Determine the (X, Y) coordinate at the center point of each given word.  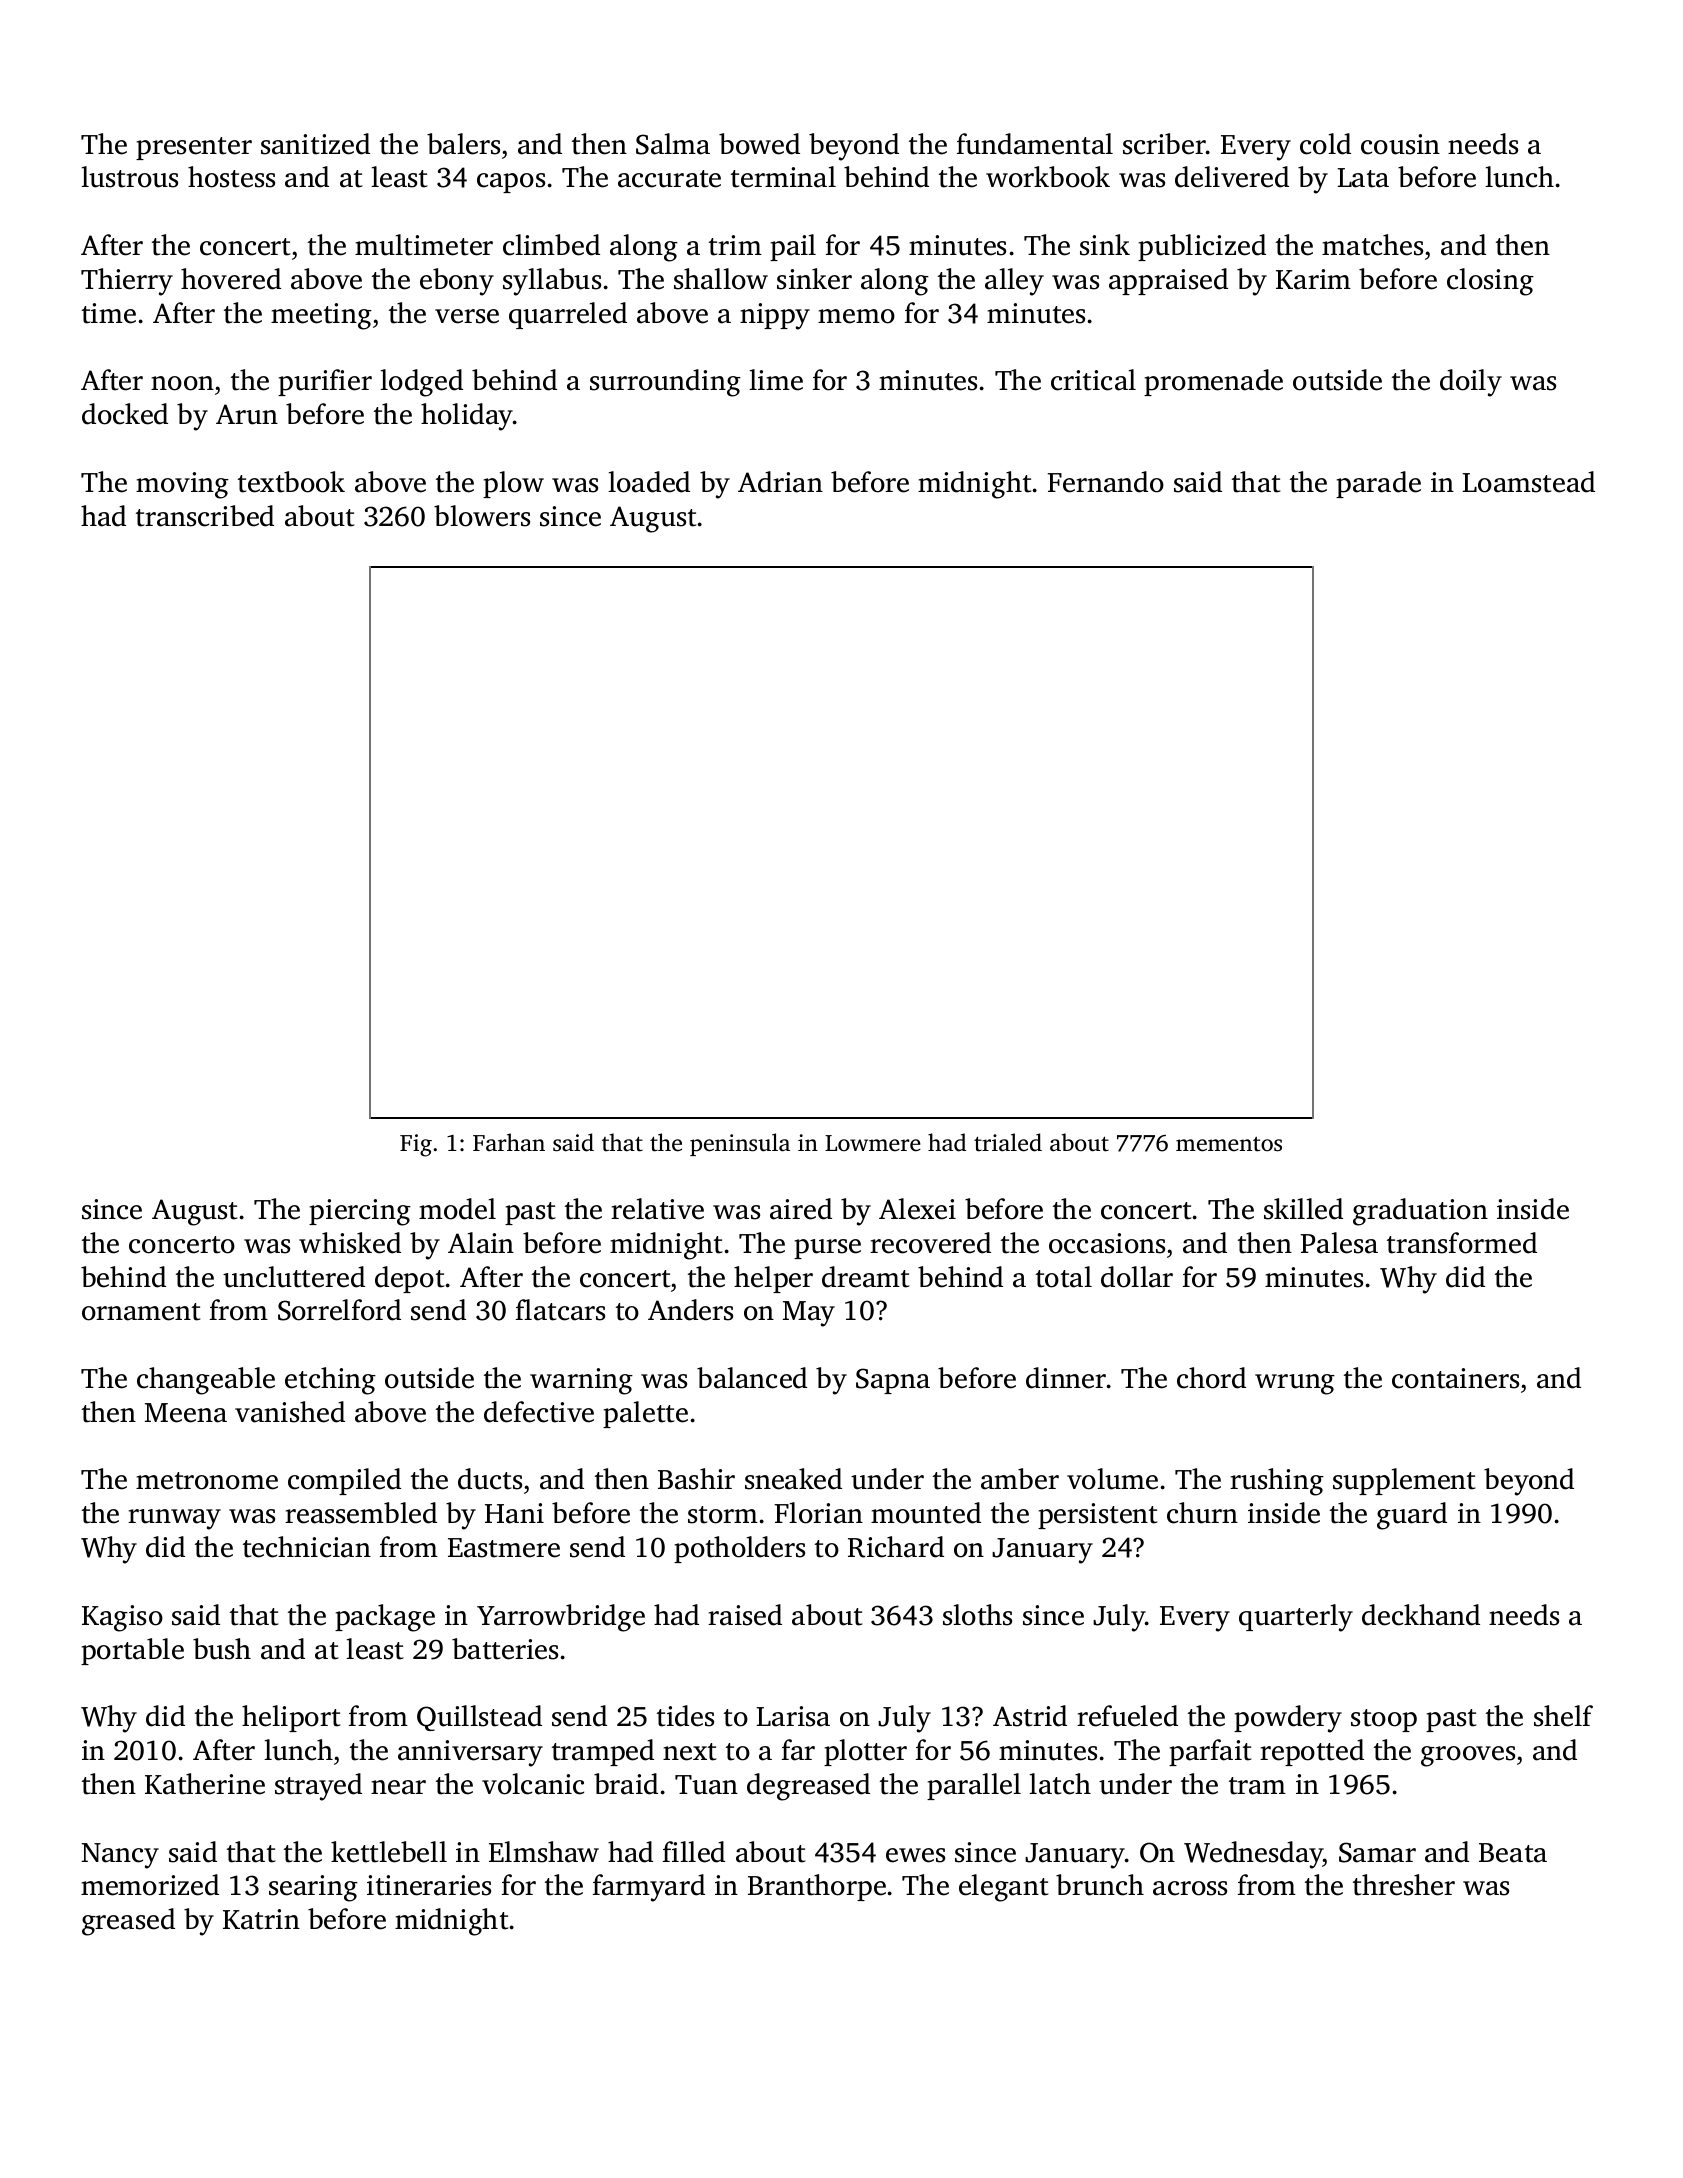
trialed (1008, 1142)
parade (1378, 484)
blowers (482, 516)
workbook (1048, 177)
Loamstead (1528, 482)
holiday (467, 417)
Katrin (261, 1919)
